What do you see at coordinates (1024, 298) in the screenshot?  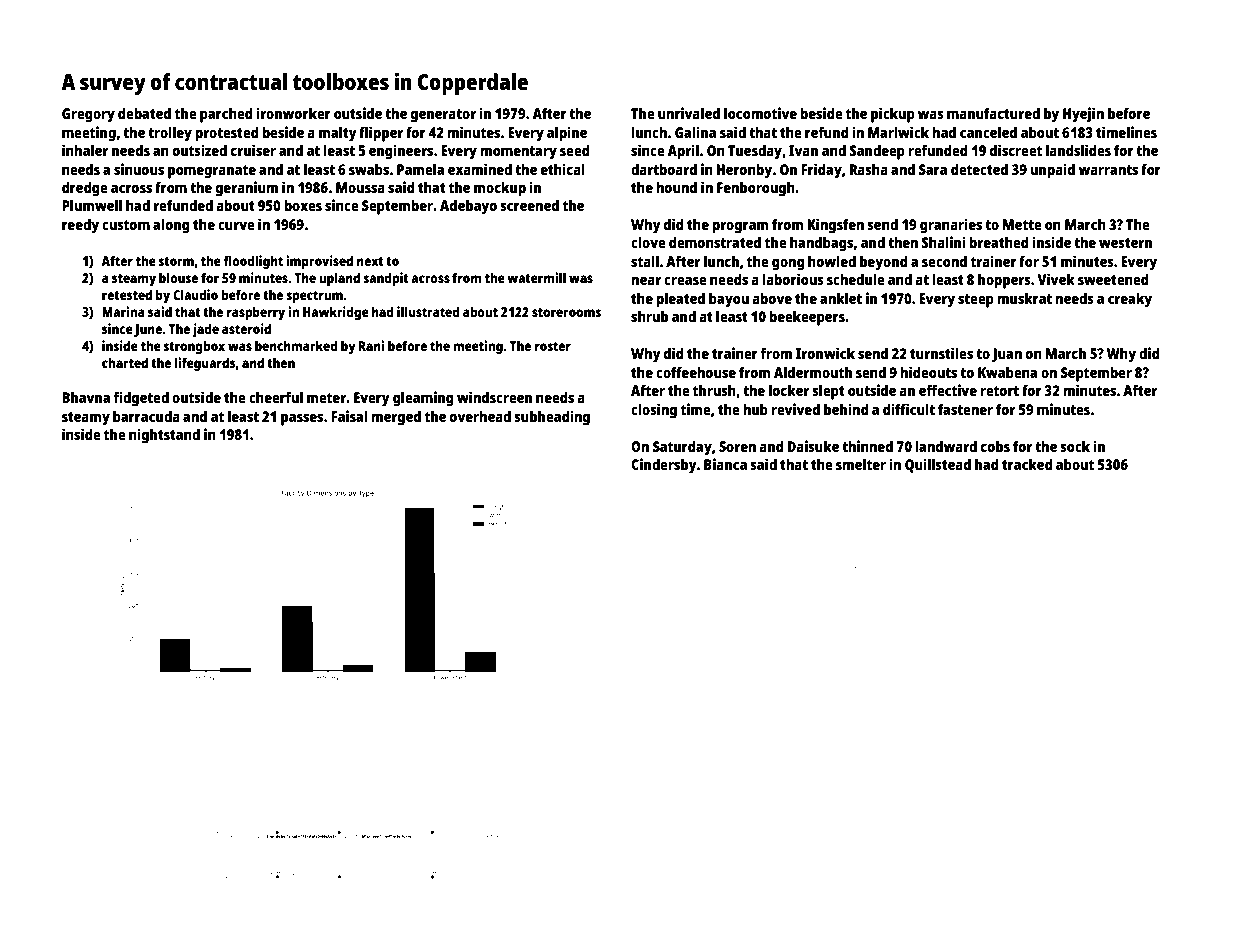 I see `muskrat` at bounding box center [1024, 298].
